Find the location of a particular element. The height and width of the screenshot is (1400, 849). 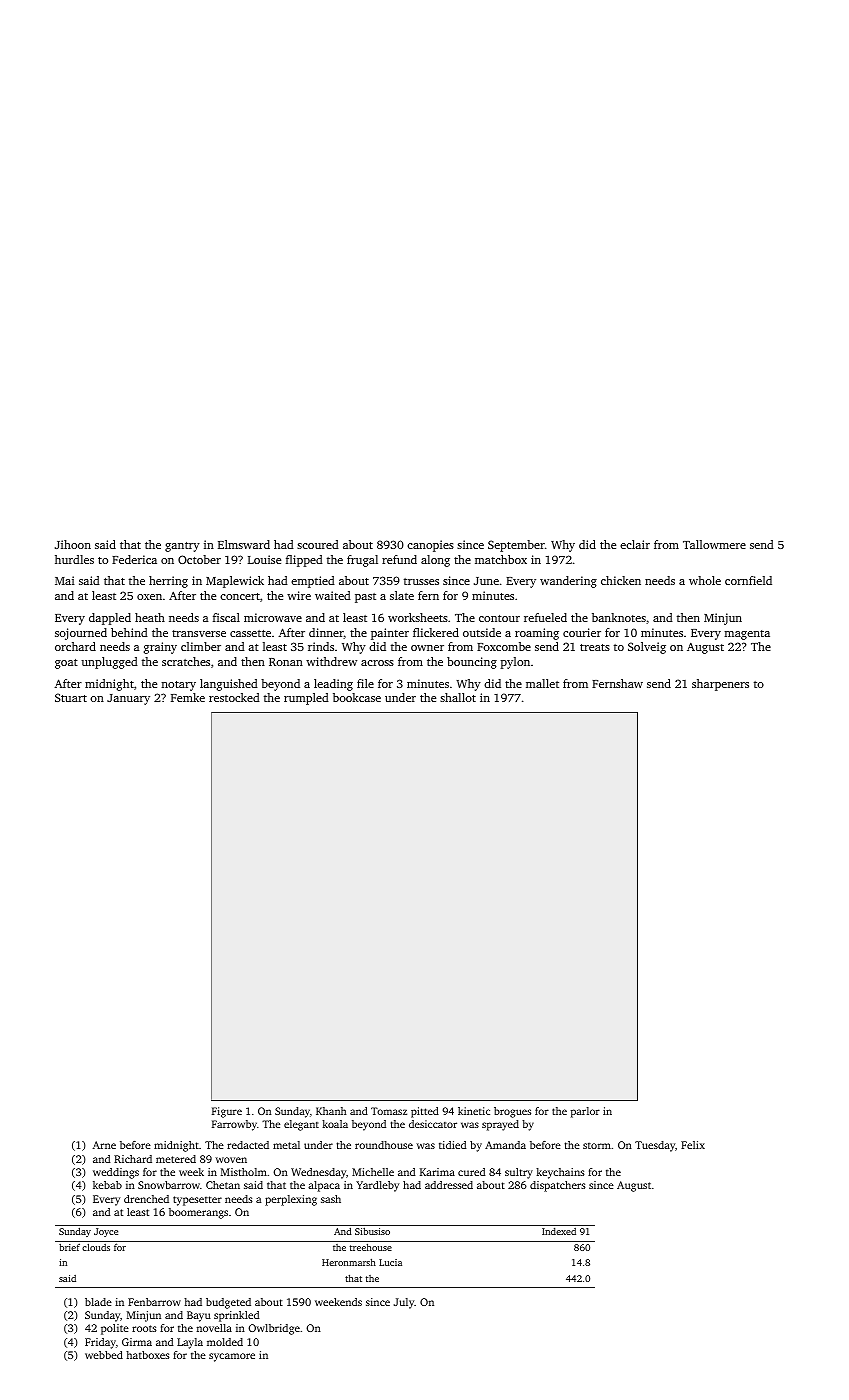

Stuart is located at coordinates (71, 697).
